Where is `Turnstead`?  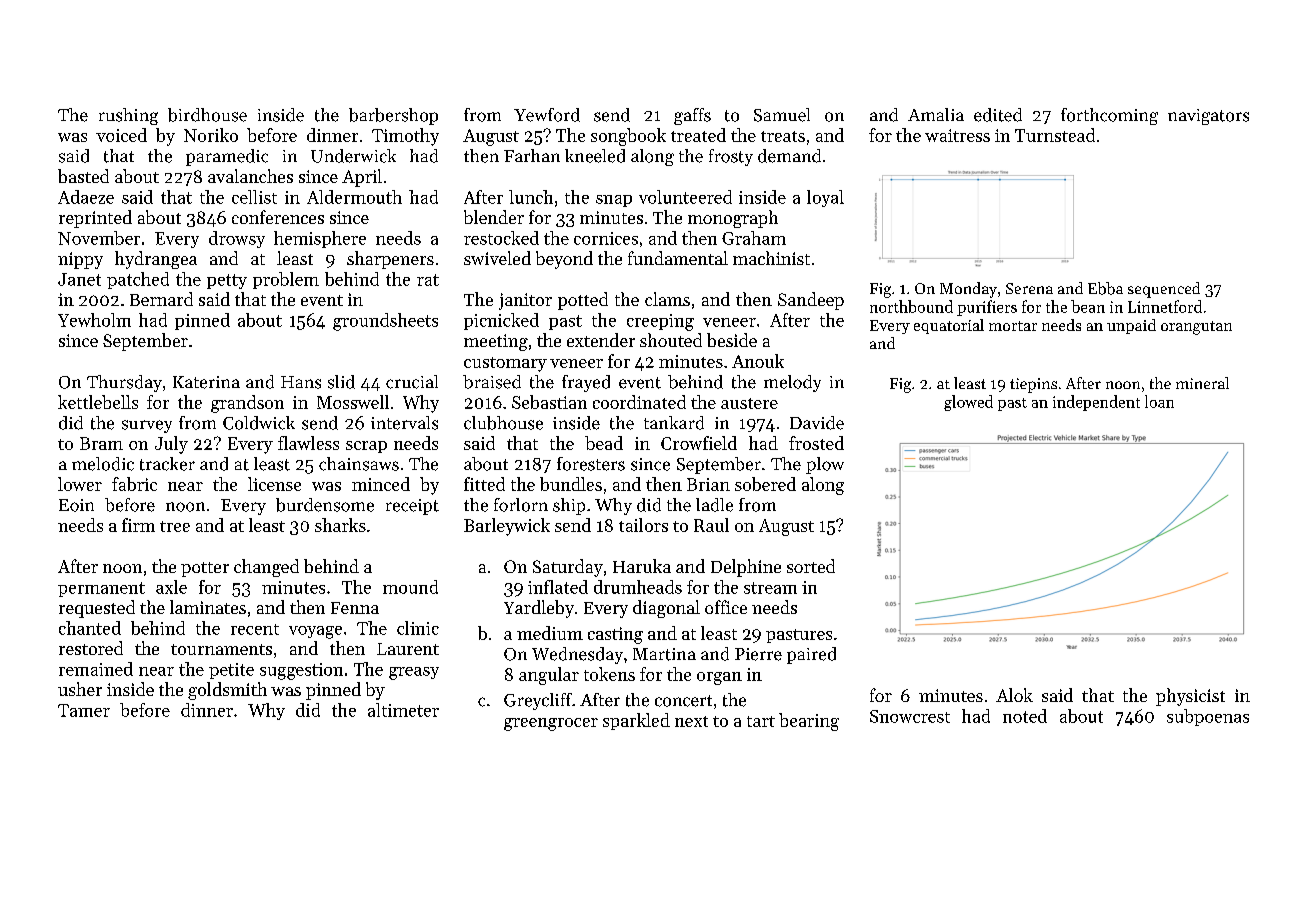
Turnstead is located at coordinates (1055, 135).
